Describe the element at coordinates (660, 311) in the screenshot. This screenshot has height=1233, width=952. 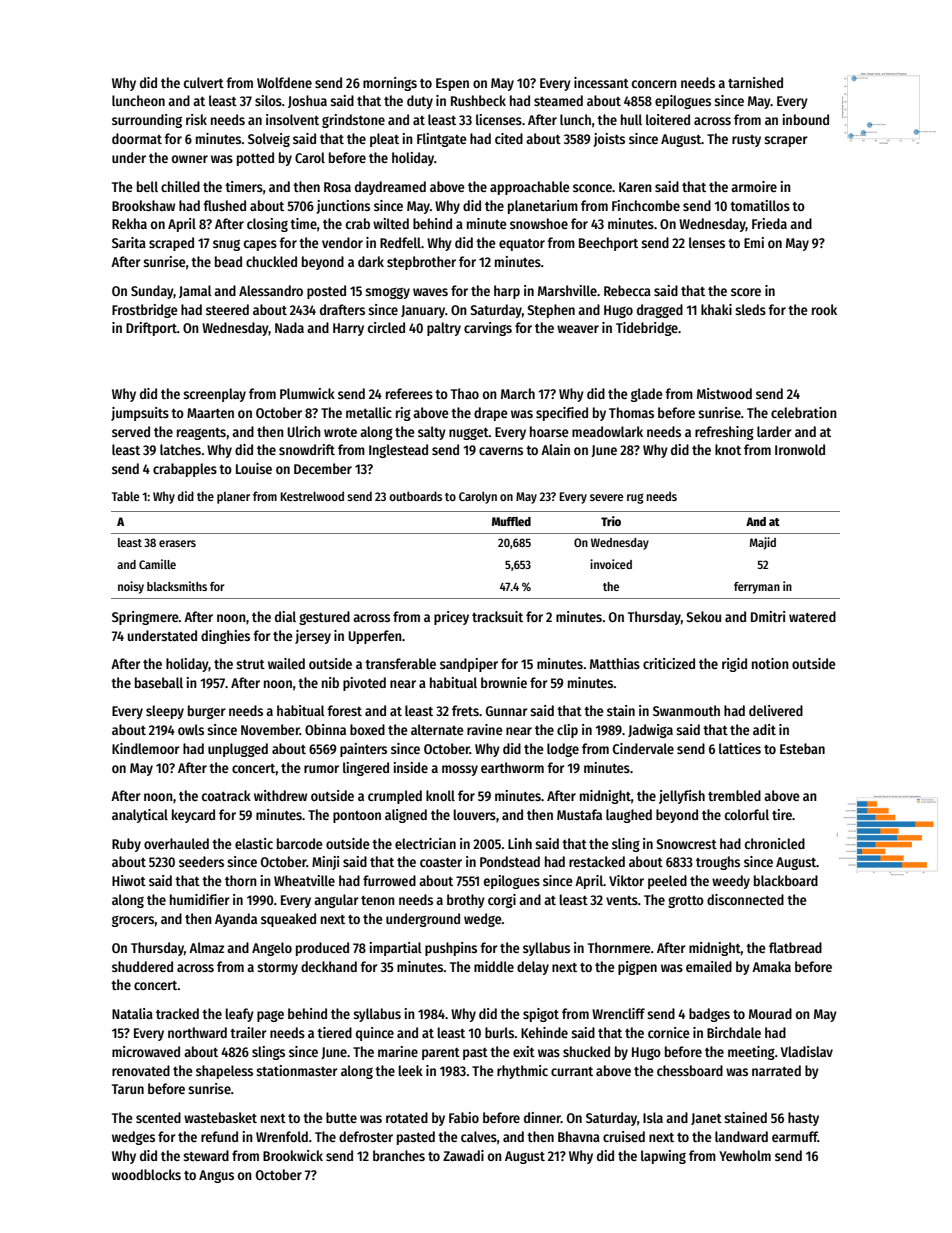
I see `dragged` at that location.
